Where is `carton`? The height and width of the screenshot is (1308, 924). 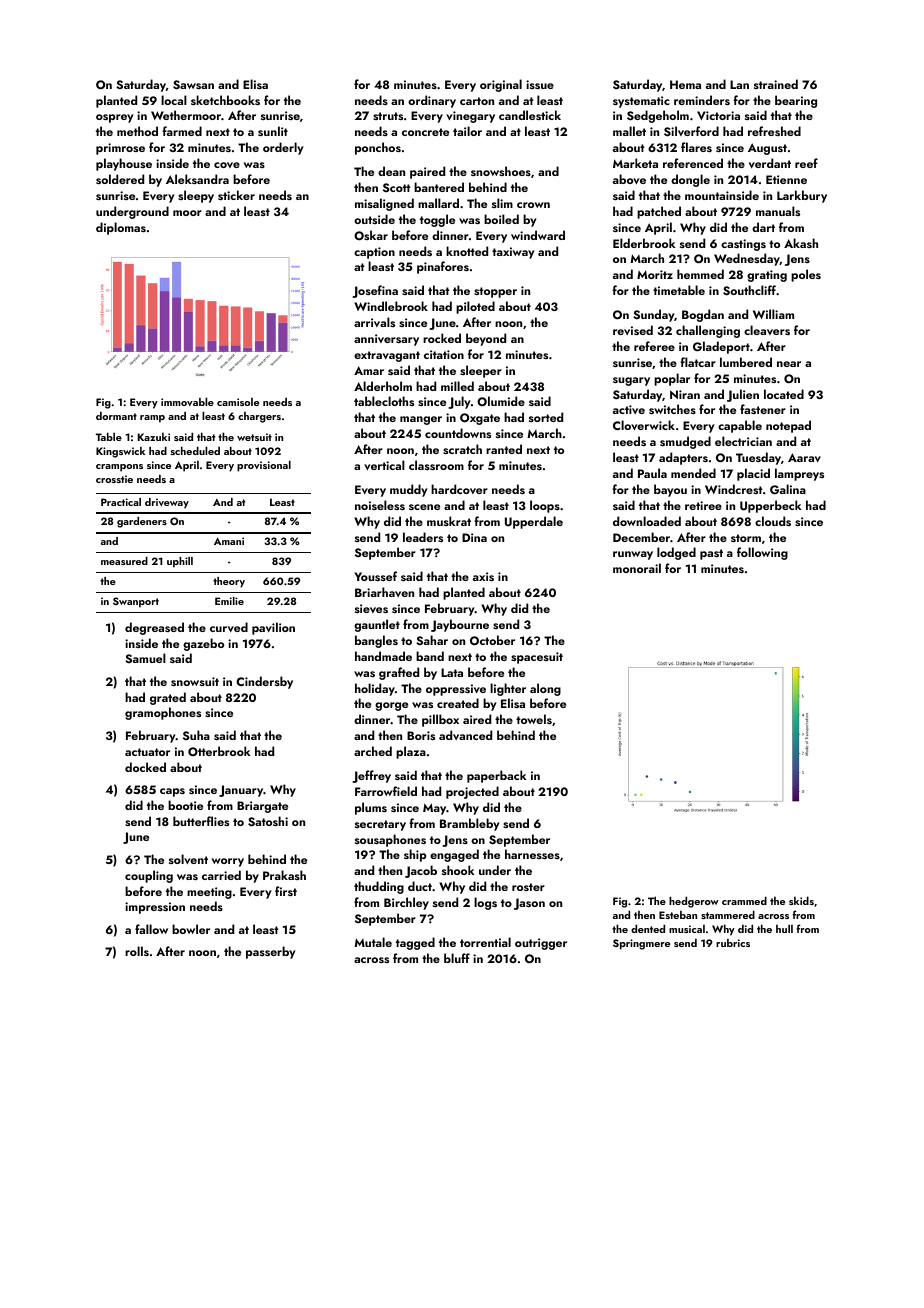
carton is located at coordinates (477, 101).
